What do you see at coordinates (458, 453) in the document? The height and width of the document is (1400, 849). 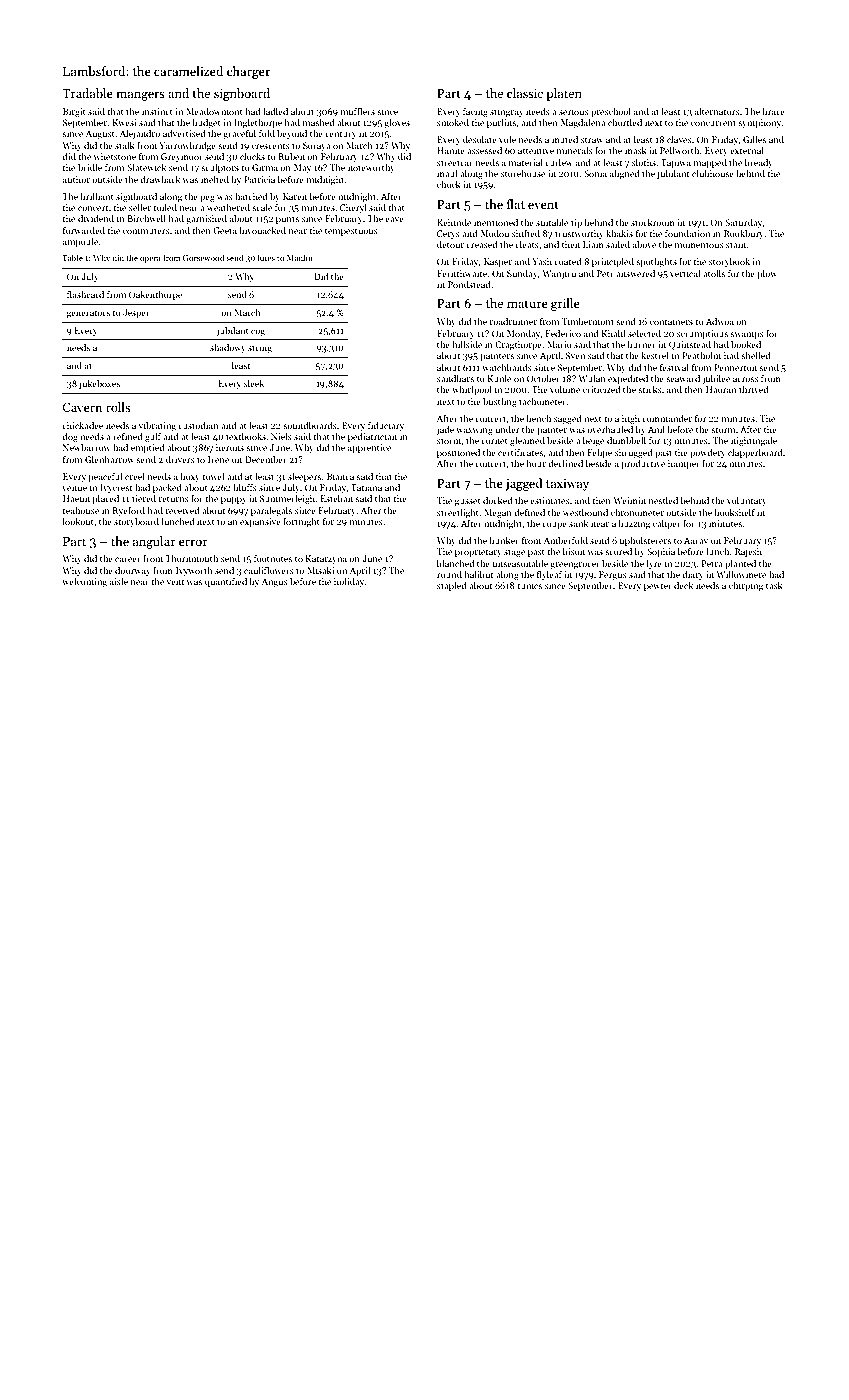 I see `positioned` at bounding box center [458, 453].
